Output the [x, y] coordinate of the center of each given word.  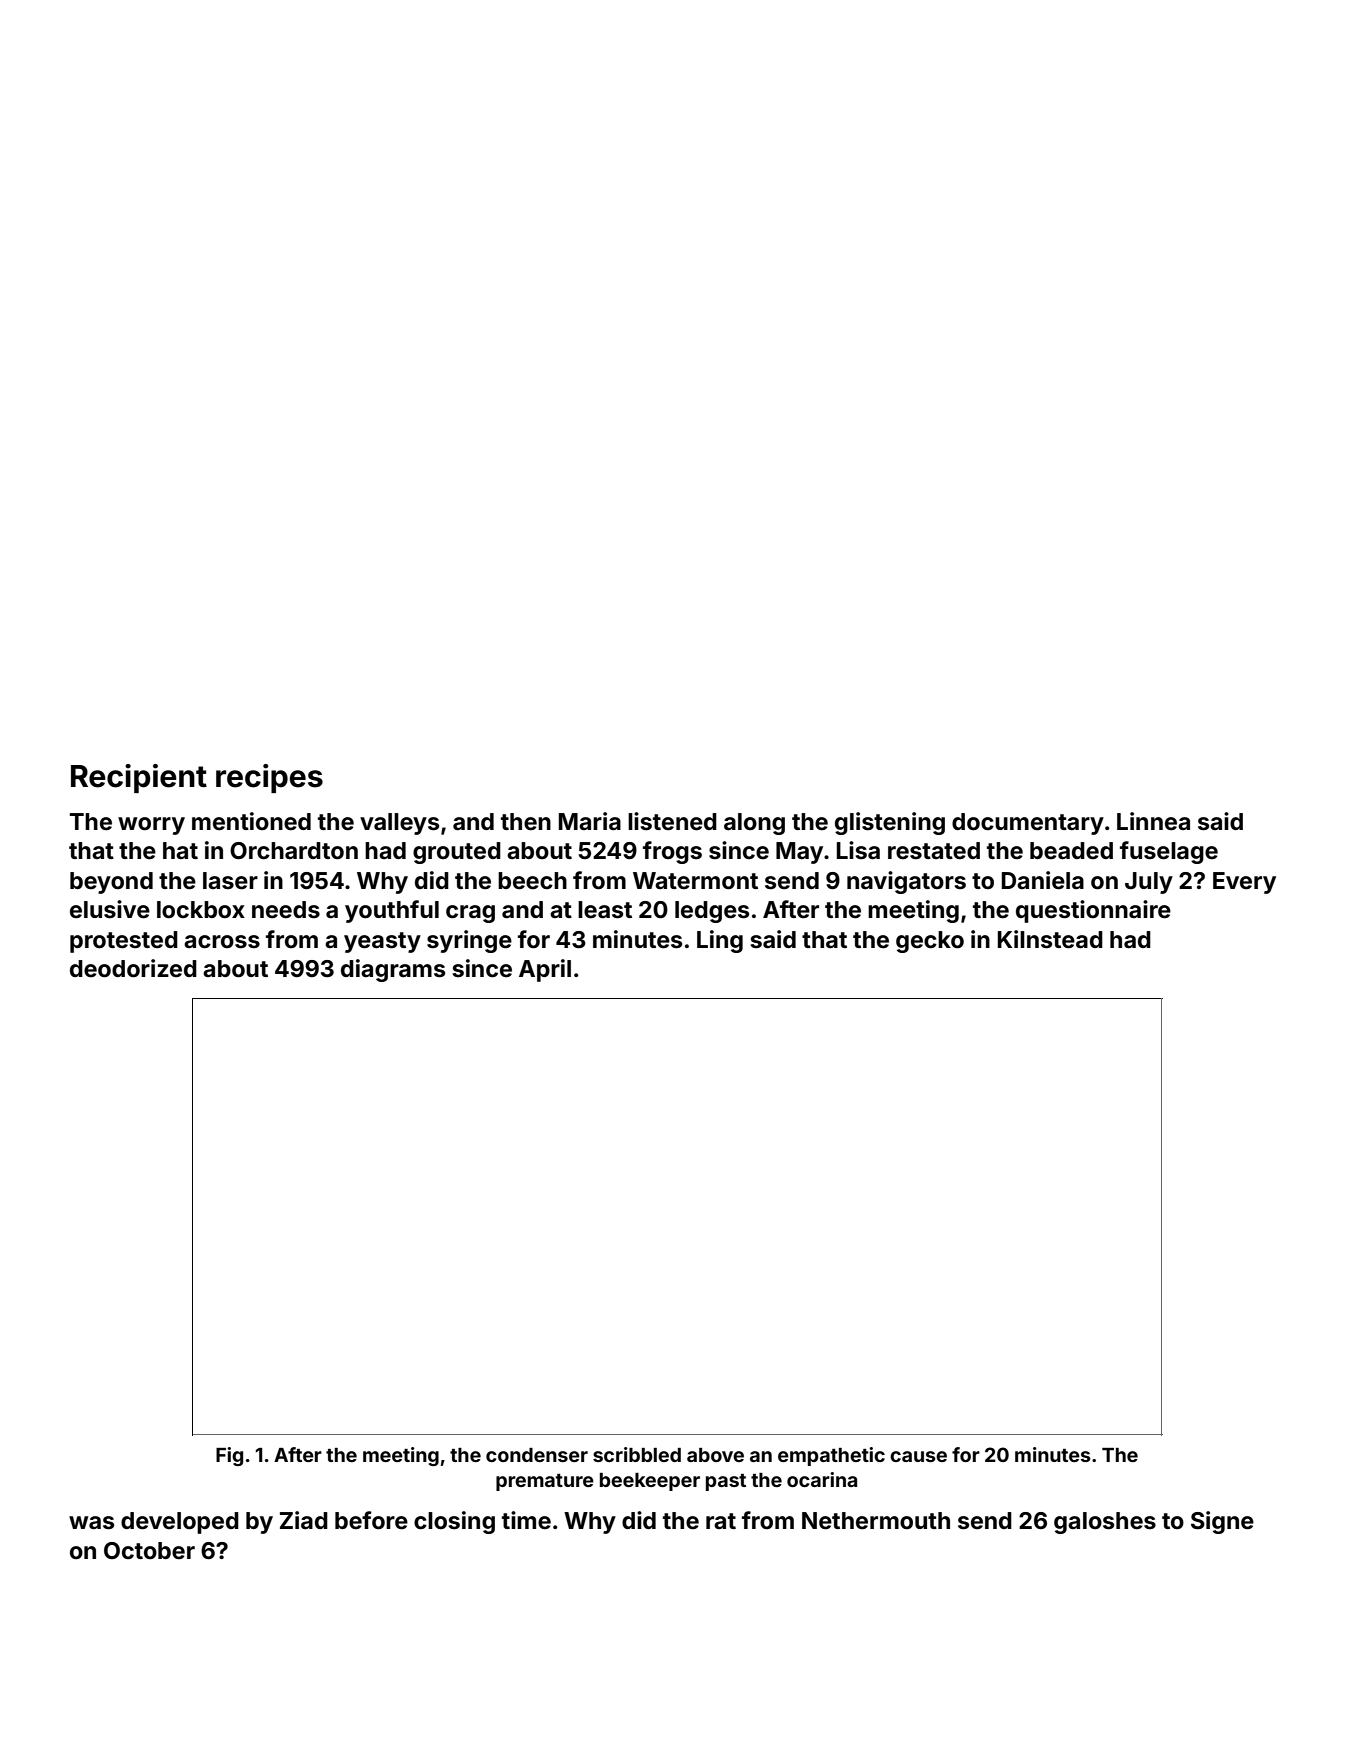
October [149, 1551]
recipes [269, 778]
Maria [590, 821]
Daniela [1043, 880]
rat [721, 1521]
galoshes [1105, 1523]
